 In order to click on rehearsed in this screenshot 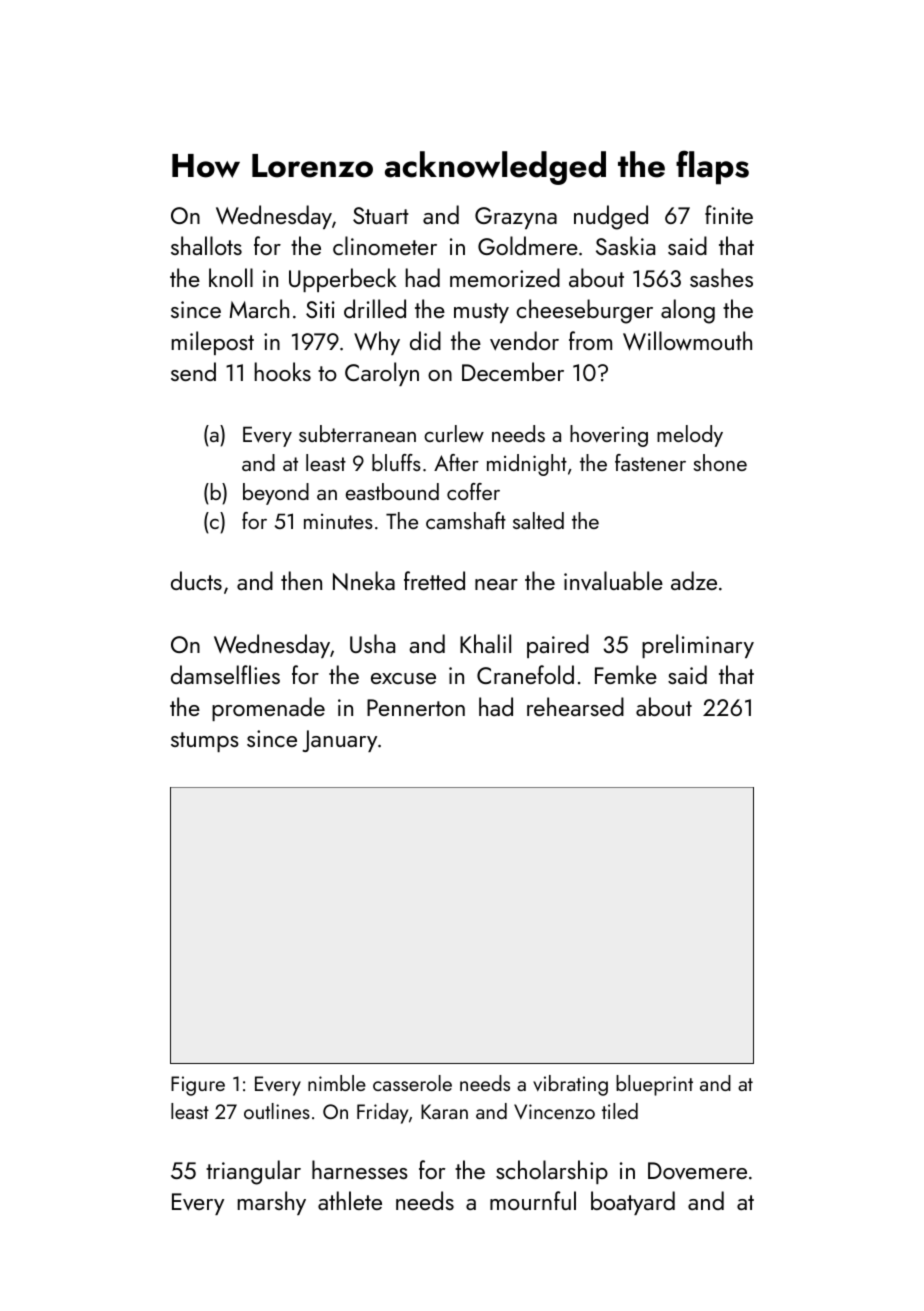, I will do `click(575, 706)`.
